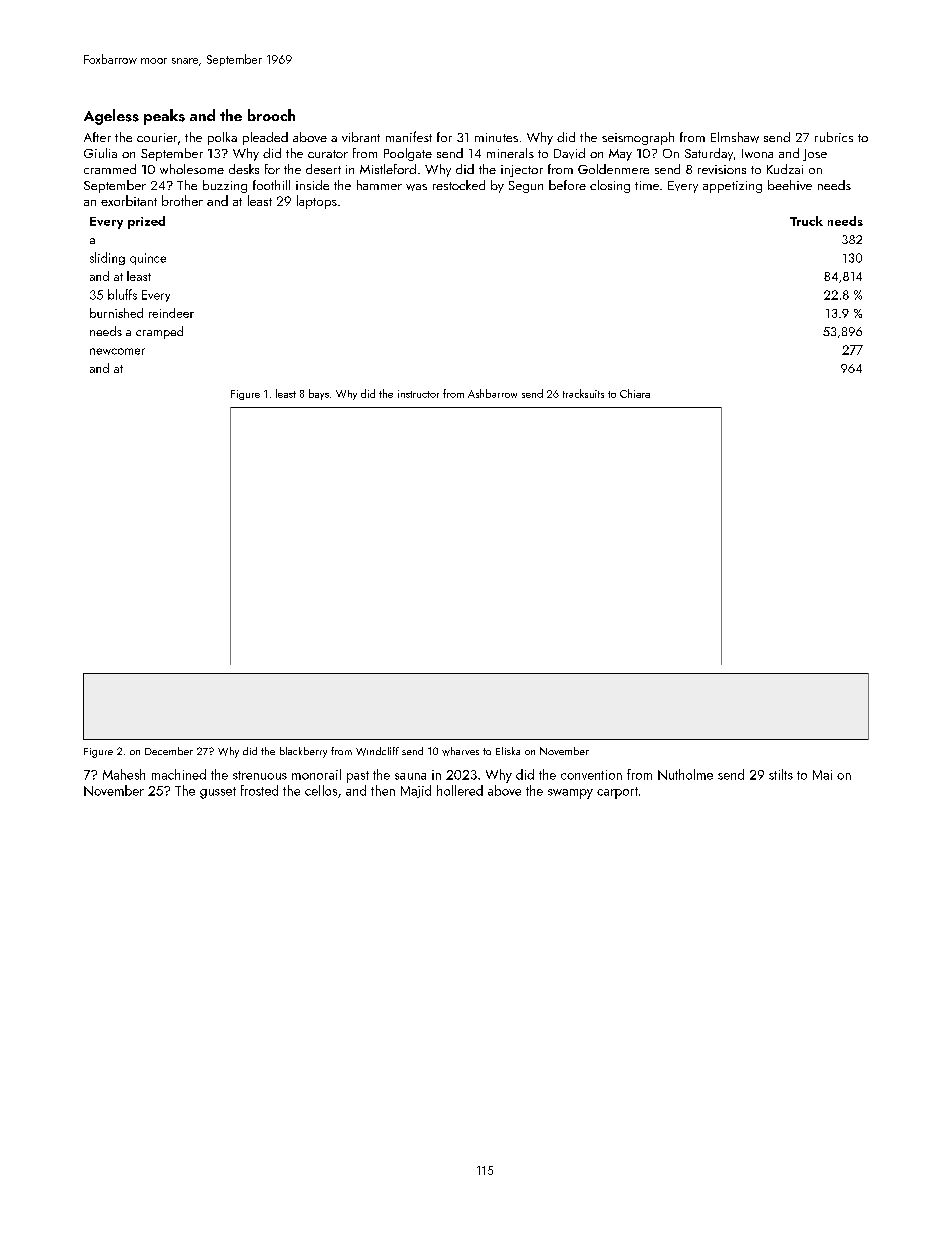 The width and height of the screenshot is (952, 1233). What do you see at coordinates (218, 793) in the screenshot?
I see `gusset` at bounding box center [218, 793].
